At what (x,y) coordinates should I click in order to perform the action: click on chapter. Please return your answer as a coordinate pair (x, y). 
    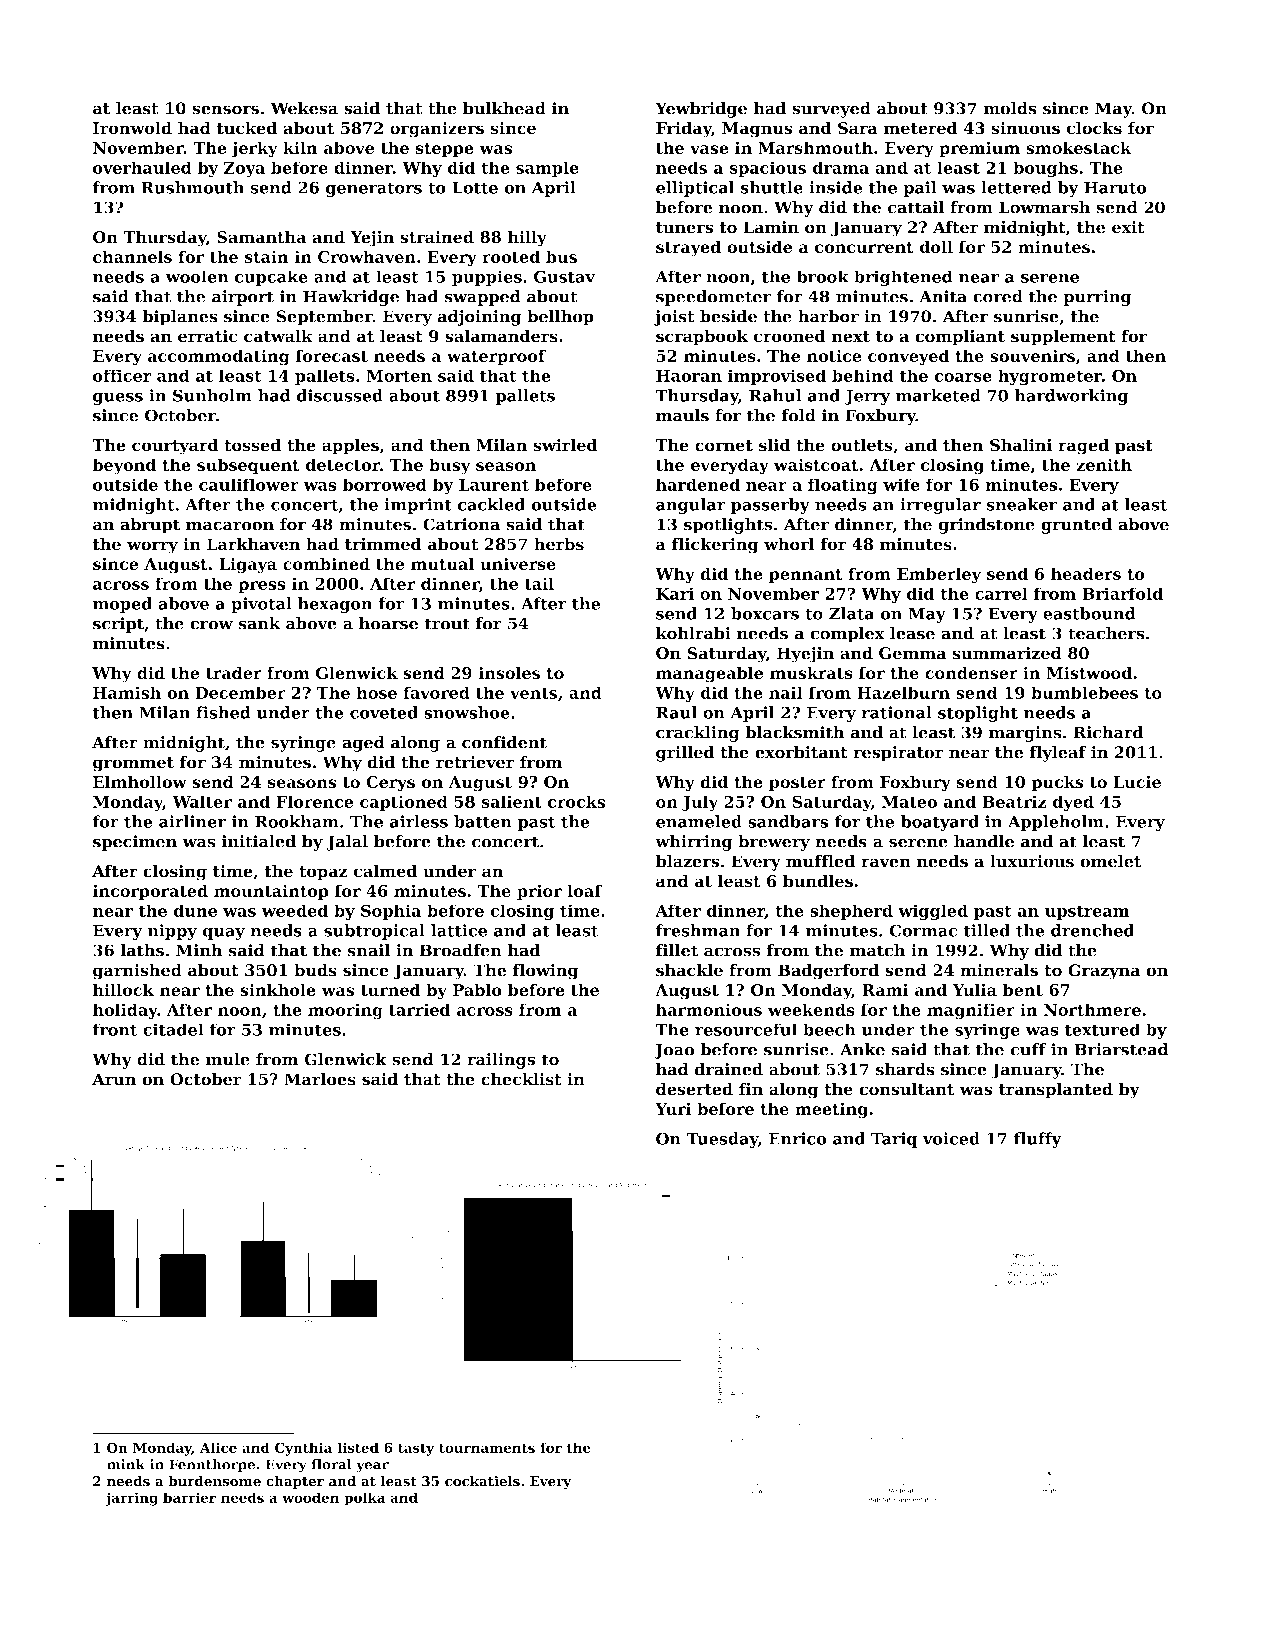
    Looking at the image, I should click on (295, 1482).
